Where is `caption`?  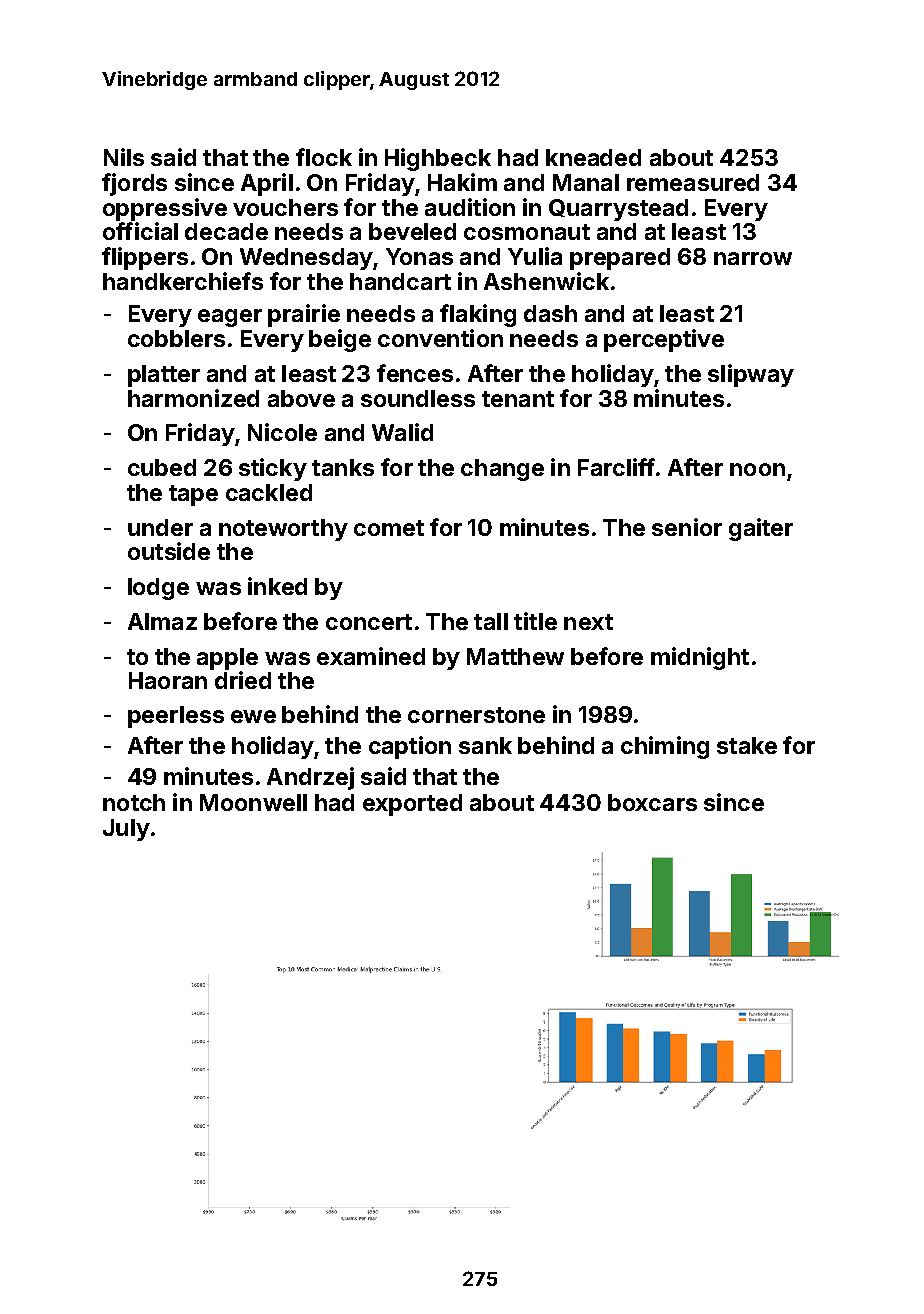
caption is located at coordinates (410, 747).
